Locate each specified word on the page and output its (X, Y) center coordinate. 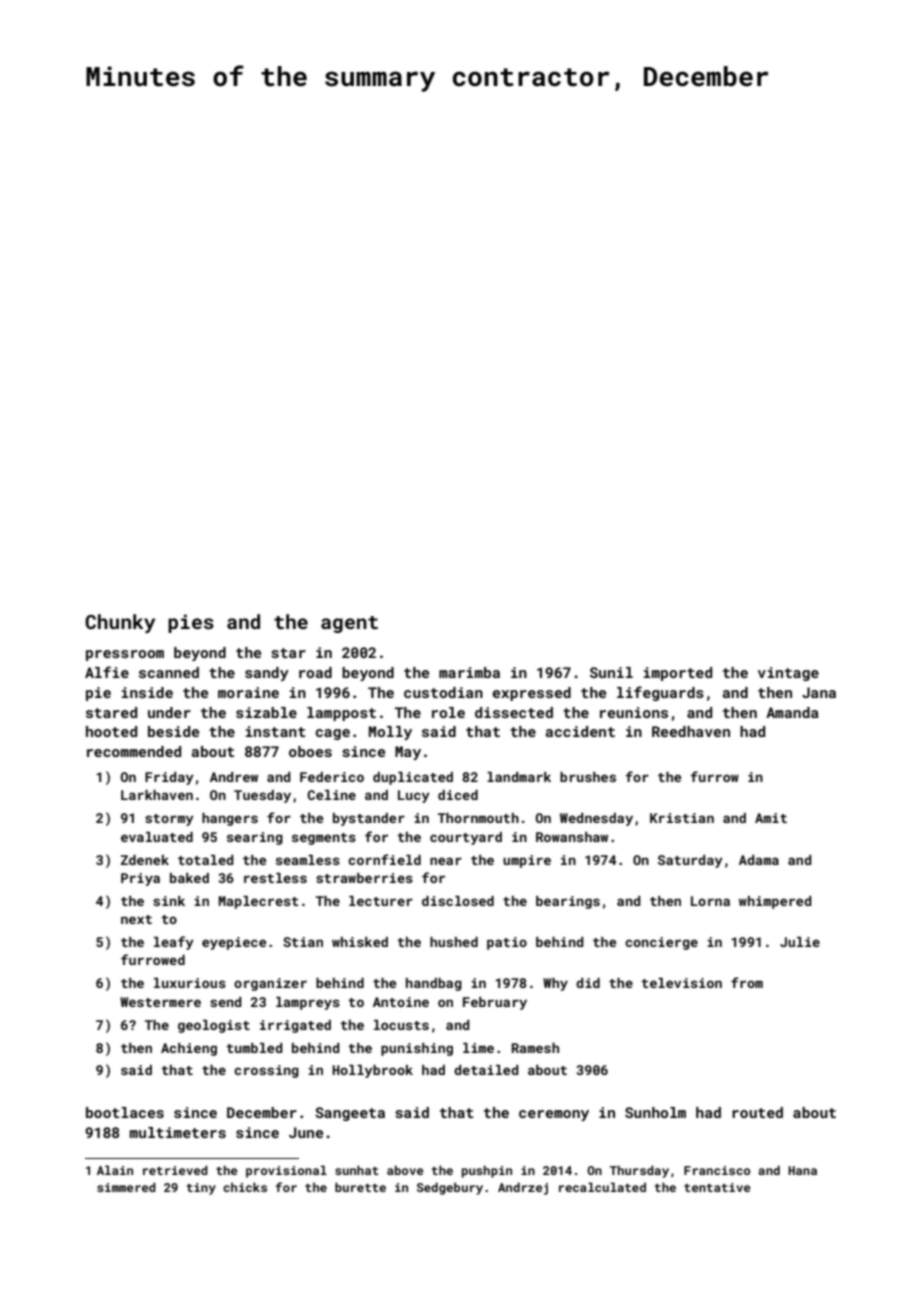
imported (678, 674)
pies (191, 623)
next (136, 919)
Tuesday (262, 796)
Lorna (710, 901)
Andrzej (523, 1188)
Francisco (717, 1170)
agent (349, 624)
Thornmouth (478, 818)
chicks (245, 1187)
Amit (771, 818)
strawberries (364, 878)
